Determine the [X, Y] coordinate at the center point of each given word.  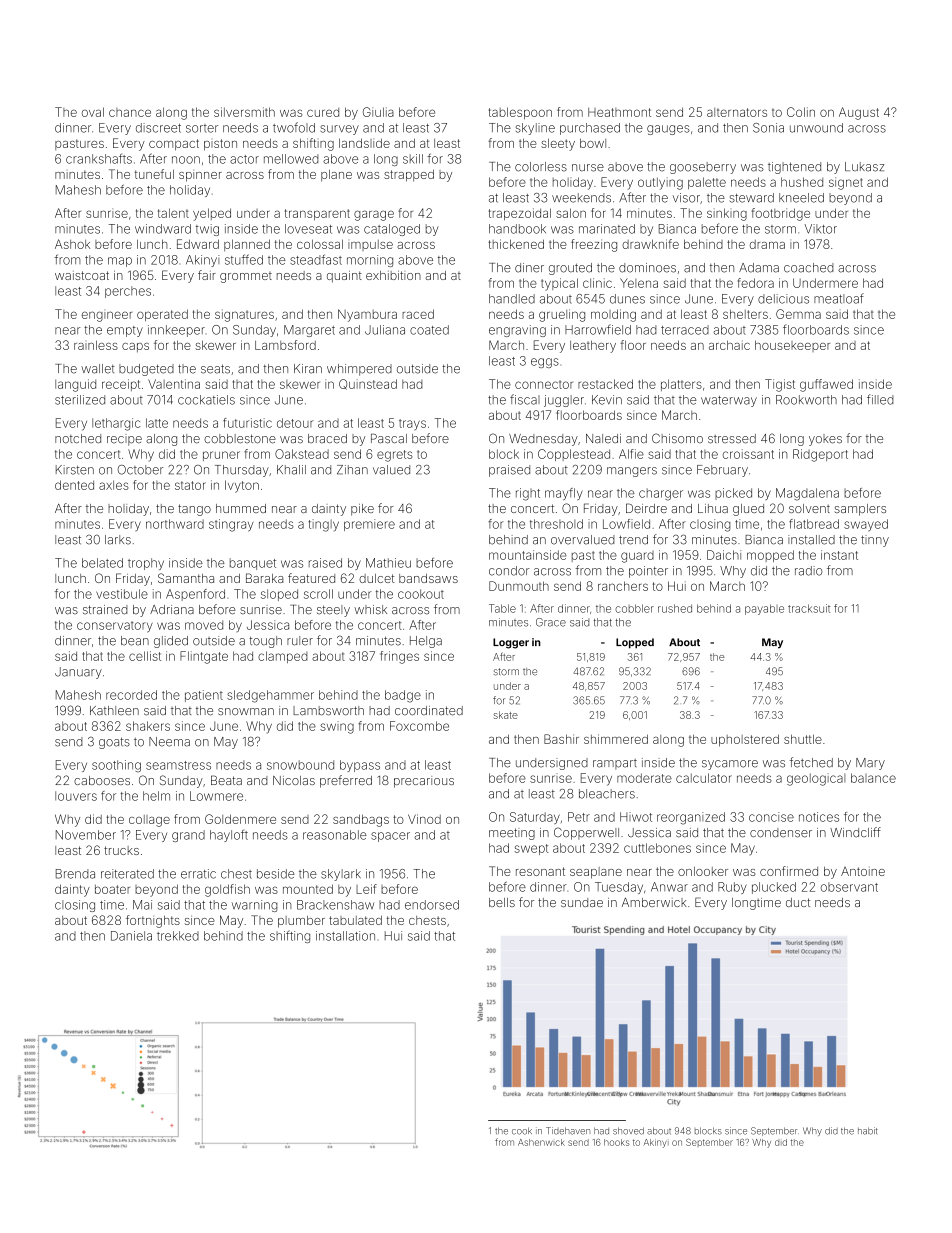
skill [413, 159]
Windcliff [855, 832]
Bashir [561, 739]
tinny [875, 541]
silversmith [244, 112]
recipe [124, 440]
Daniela [131, 936]
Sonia [768, 128]
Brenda [75, 874]
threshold [556, 524]
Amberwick [654, 902]
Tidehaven [568, 1131]
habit [868, 1131]
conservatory [115, 627]
